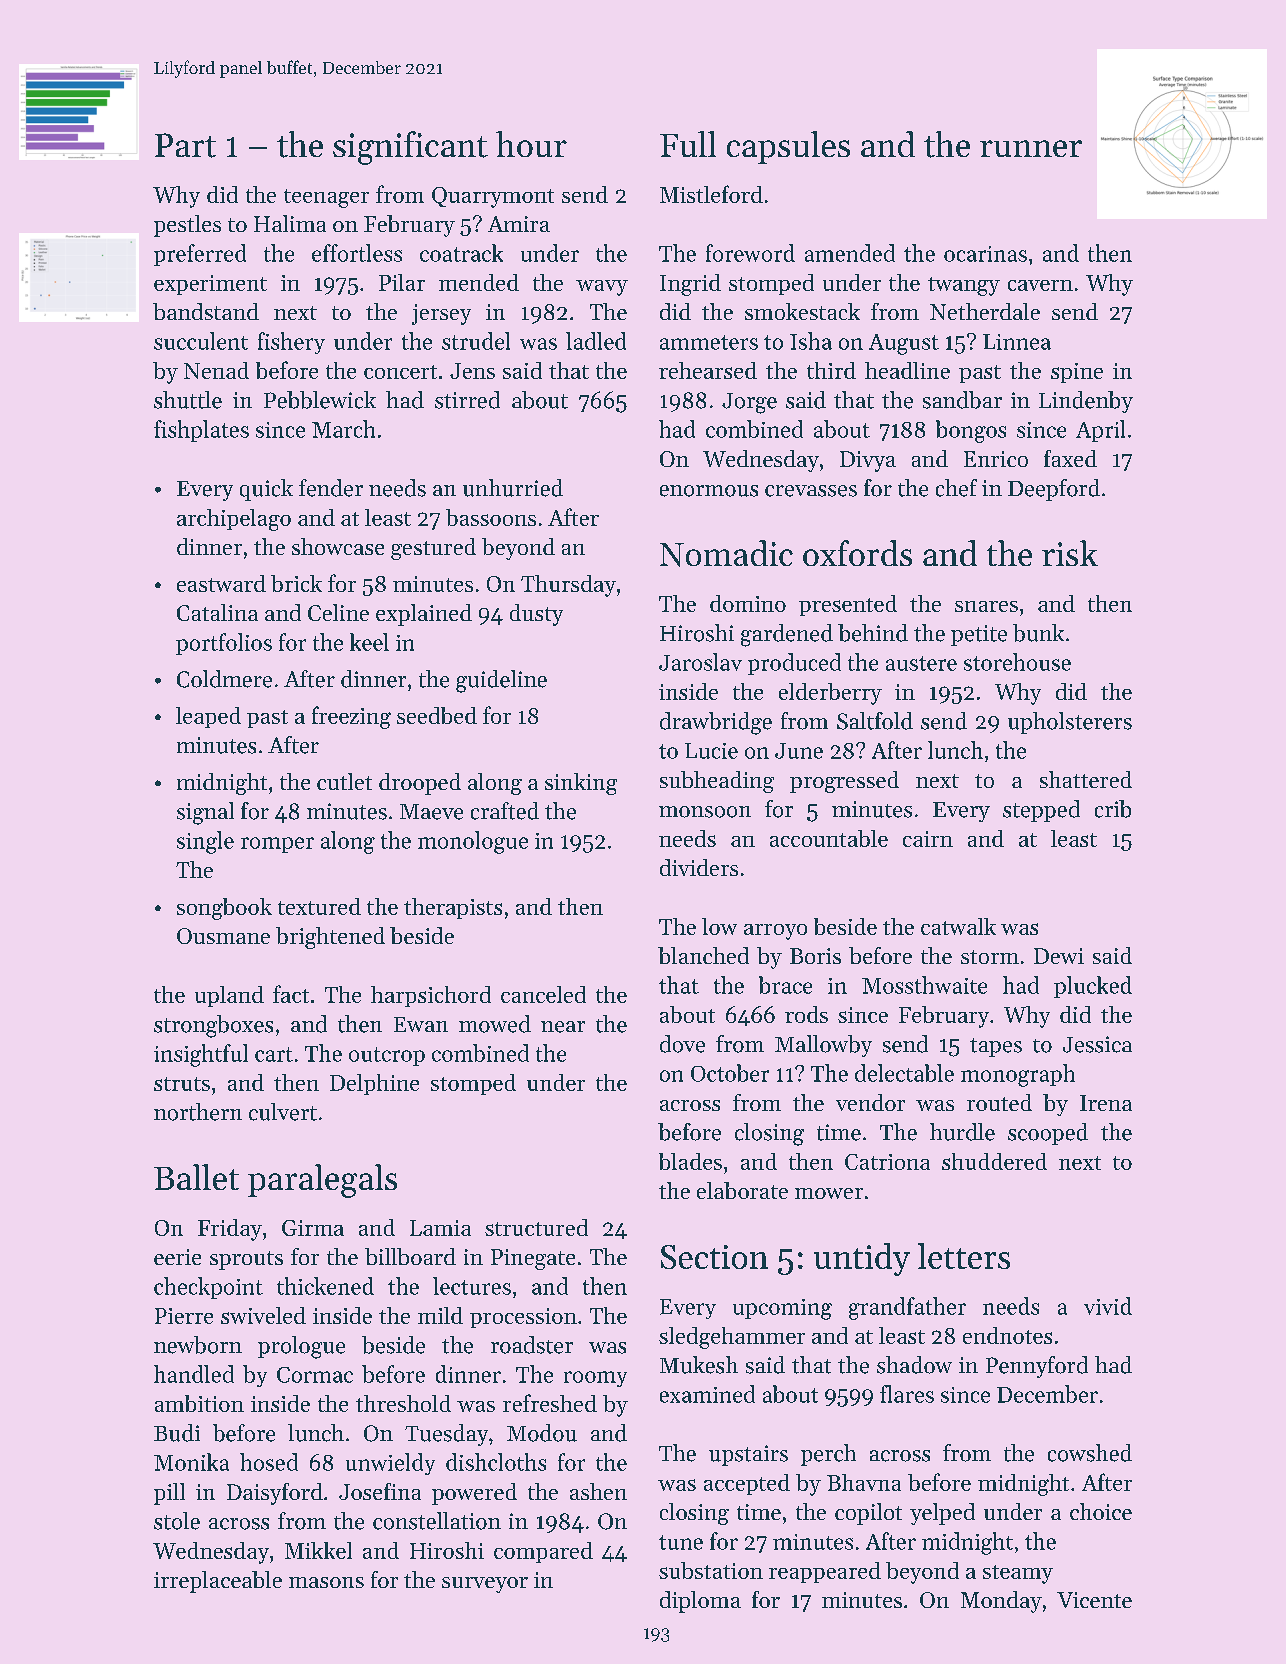  Describe the element at coordinates (688, 144) in the screenshot. I see `Full` at that location.
